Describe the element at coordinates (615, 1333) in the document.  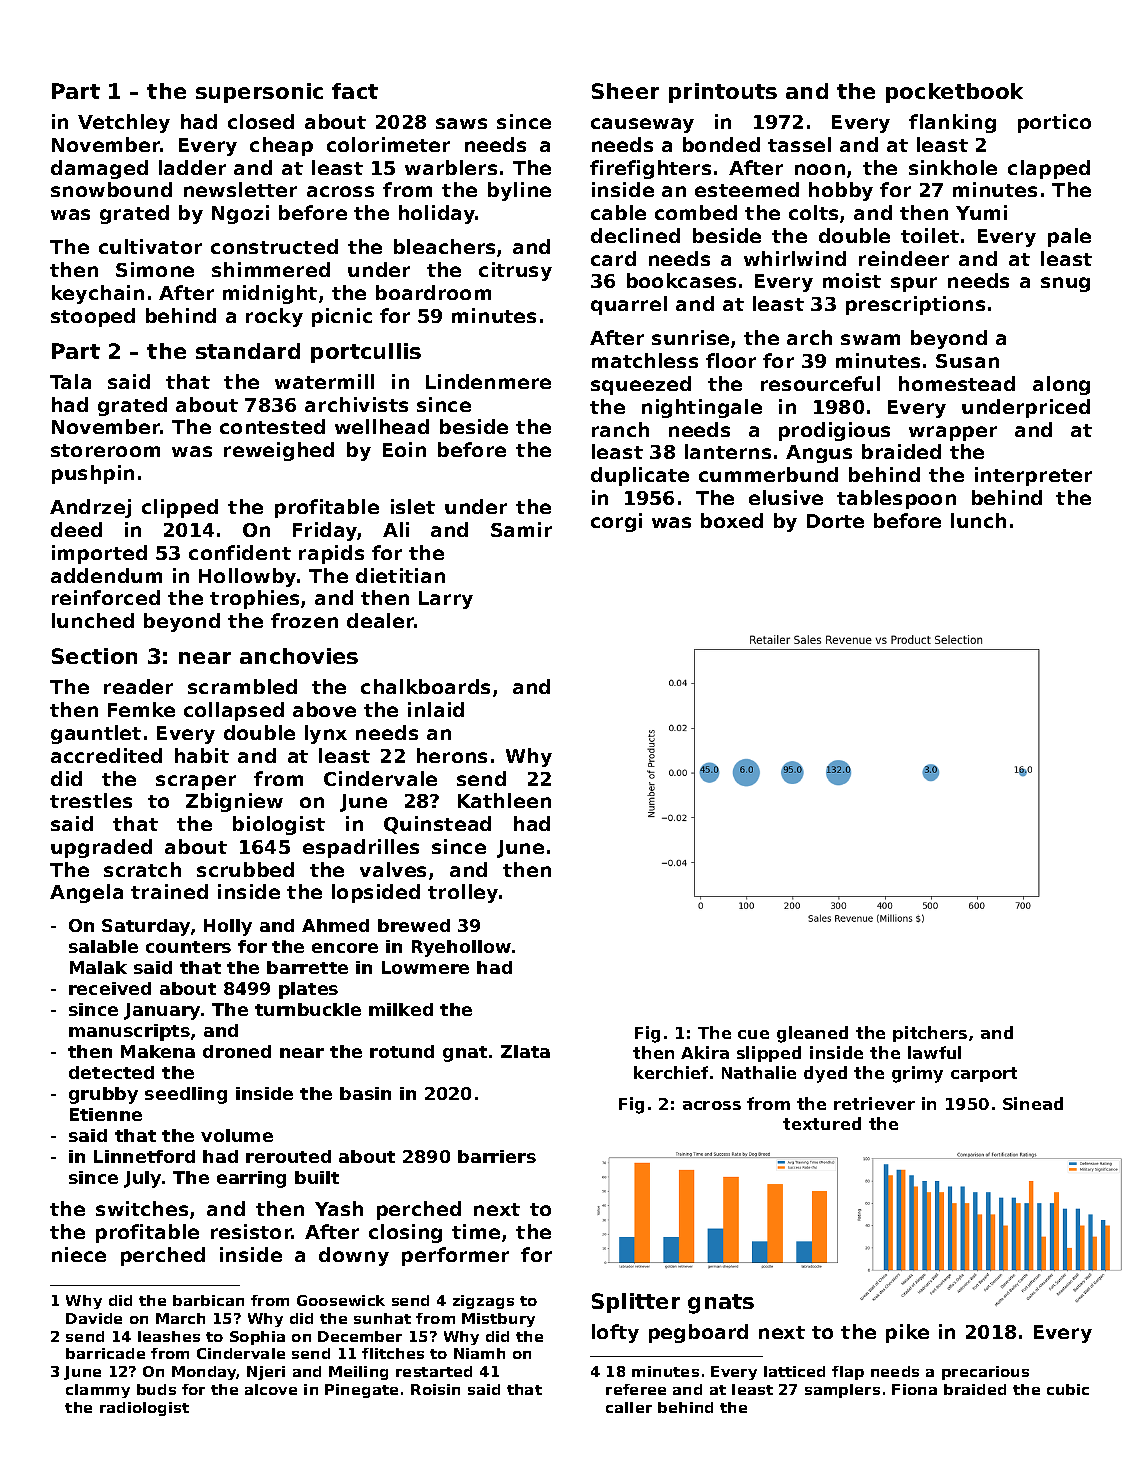
I see `lofty` at that location.
